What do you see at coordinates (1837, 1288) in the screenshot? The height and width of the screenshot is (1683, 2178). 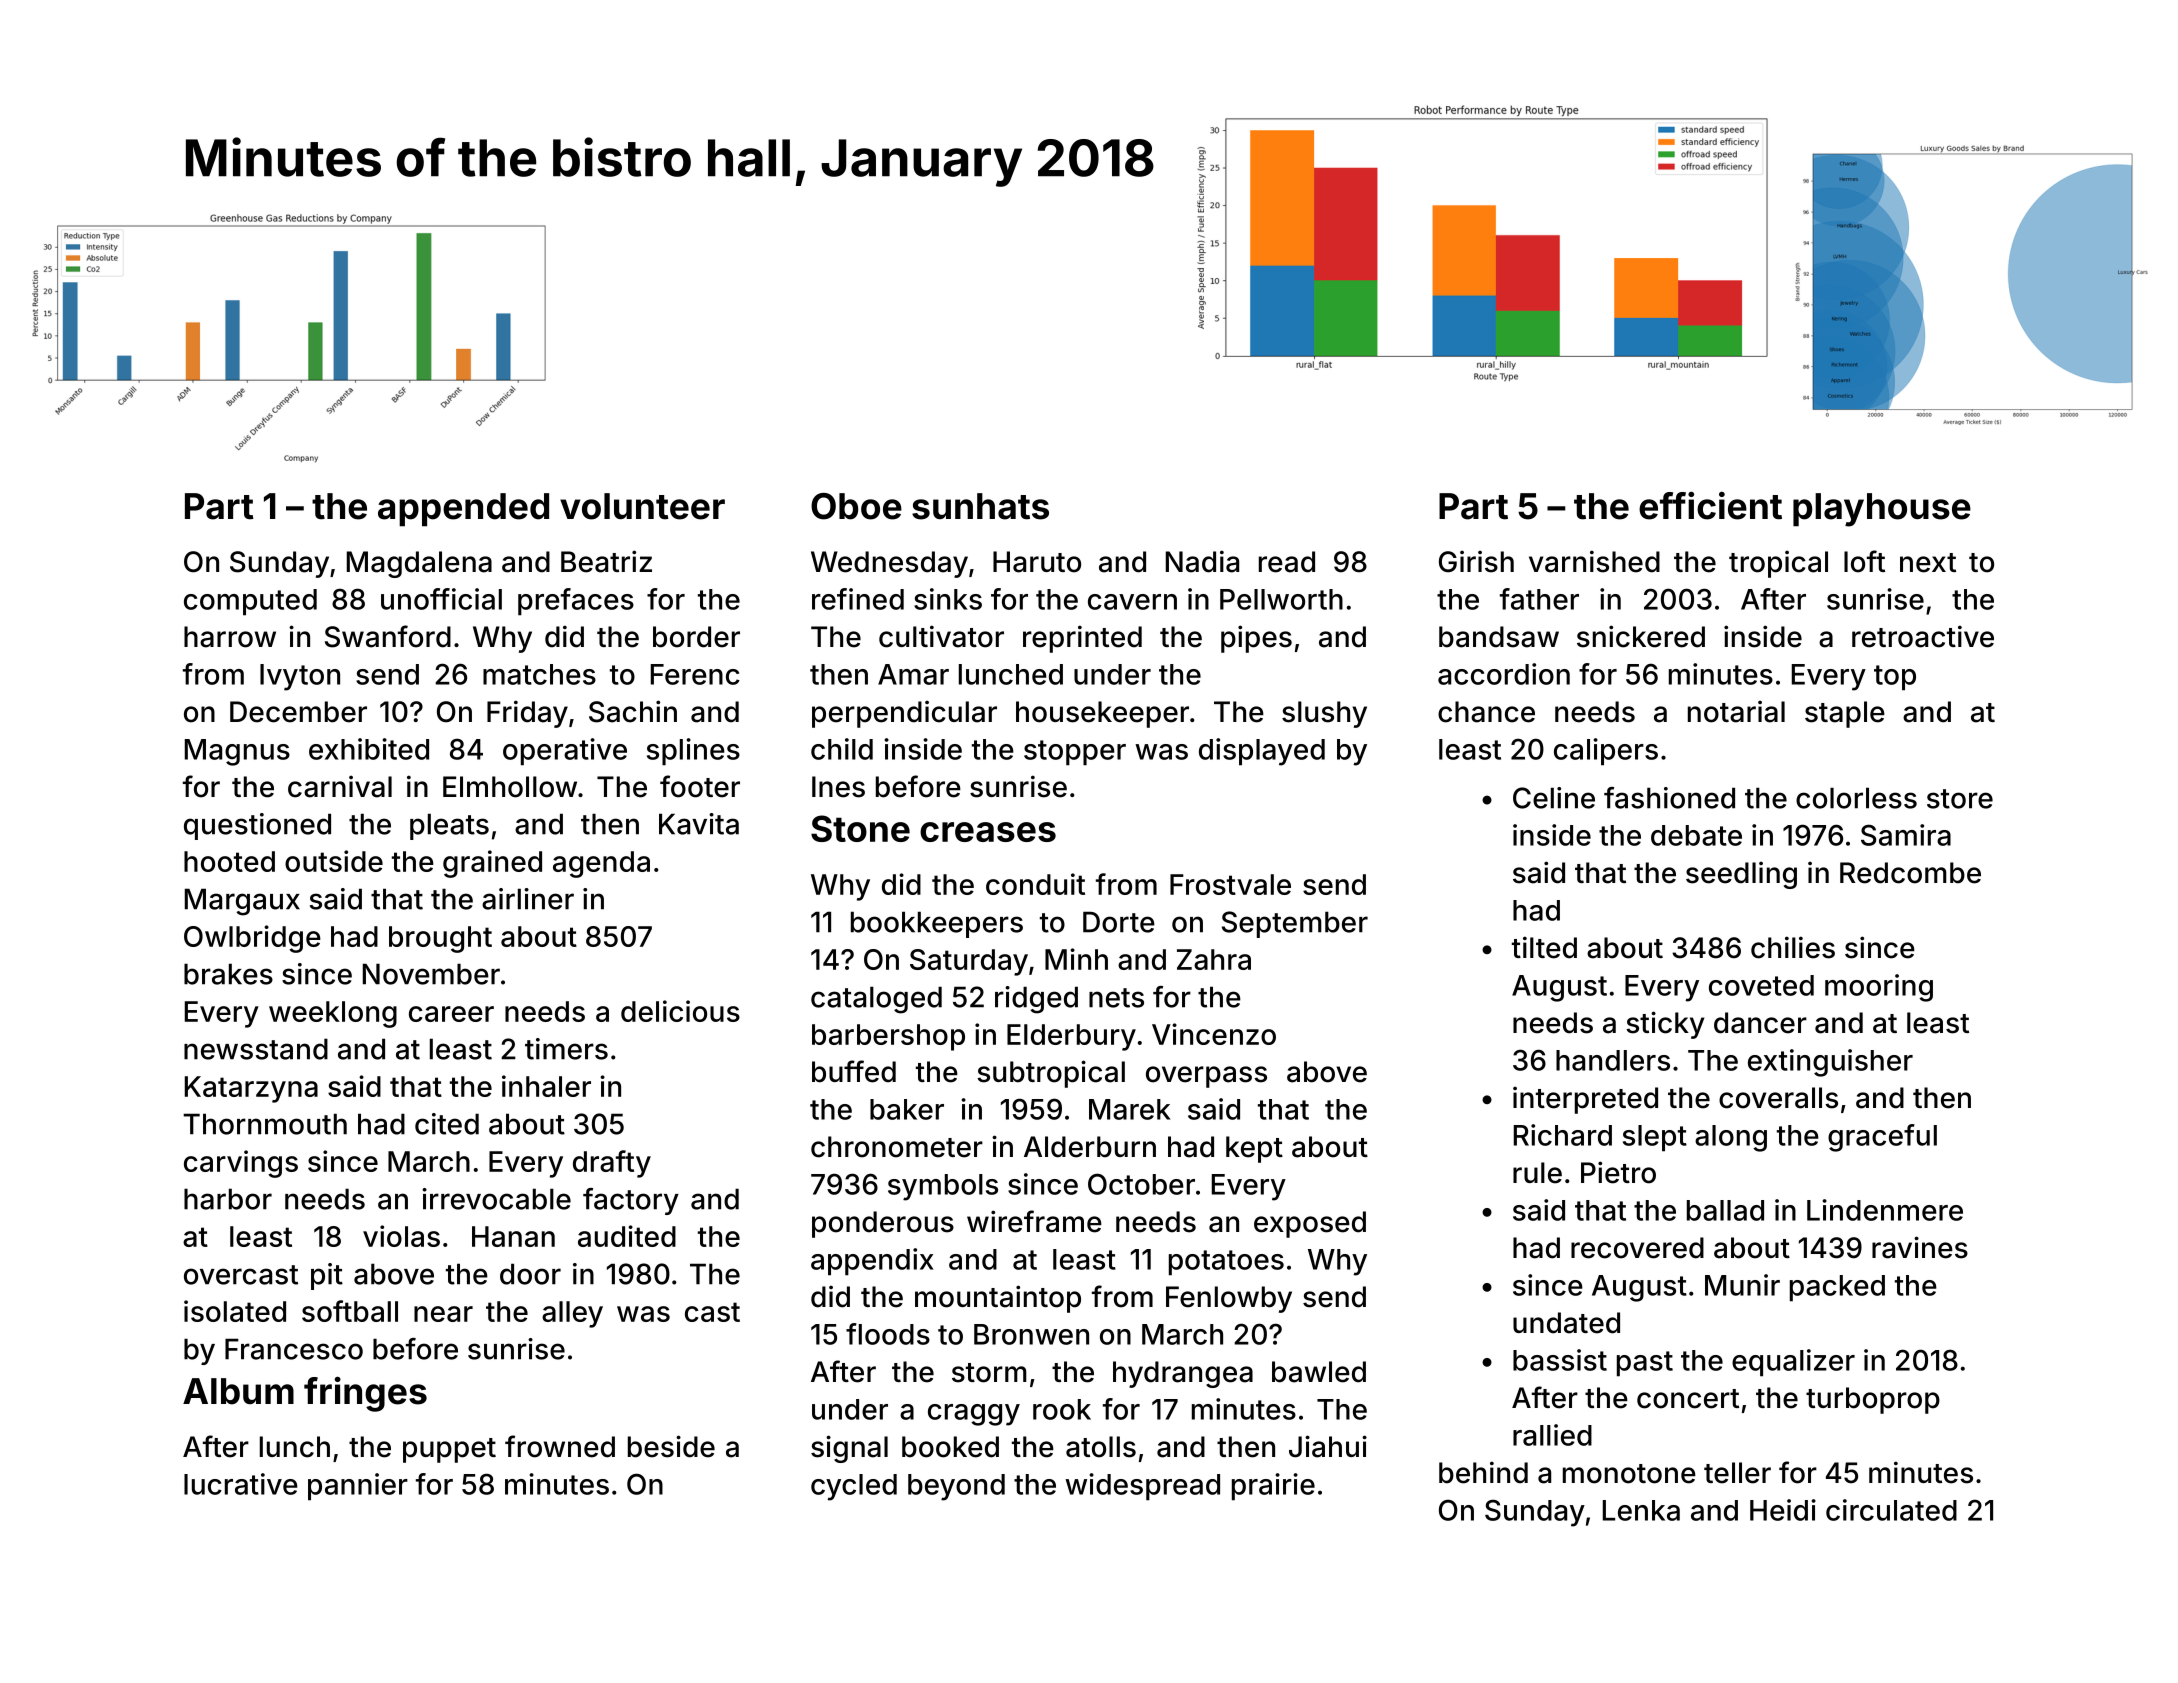 I see `packed` at bounding box center [1837, 1288].
